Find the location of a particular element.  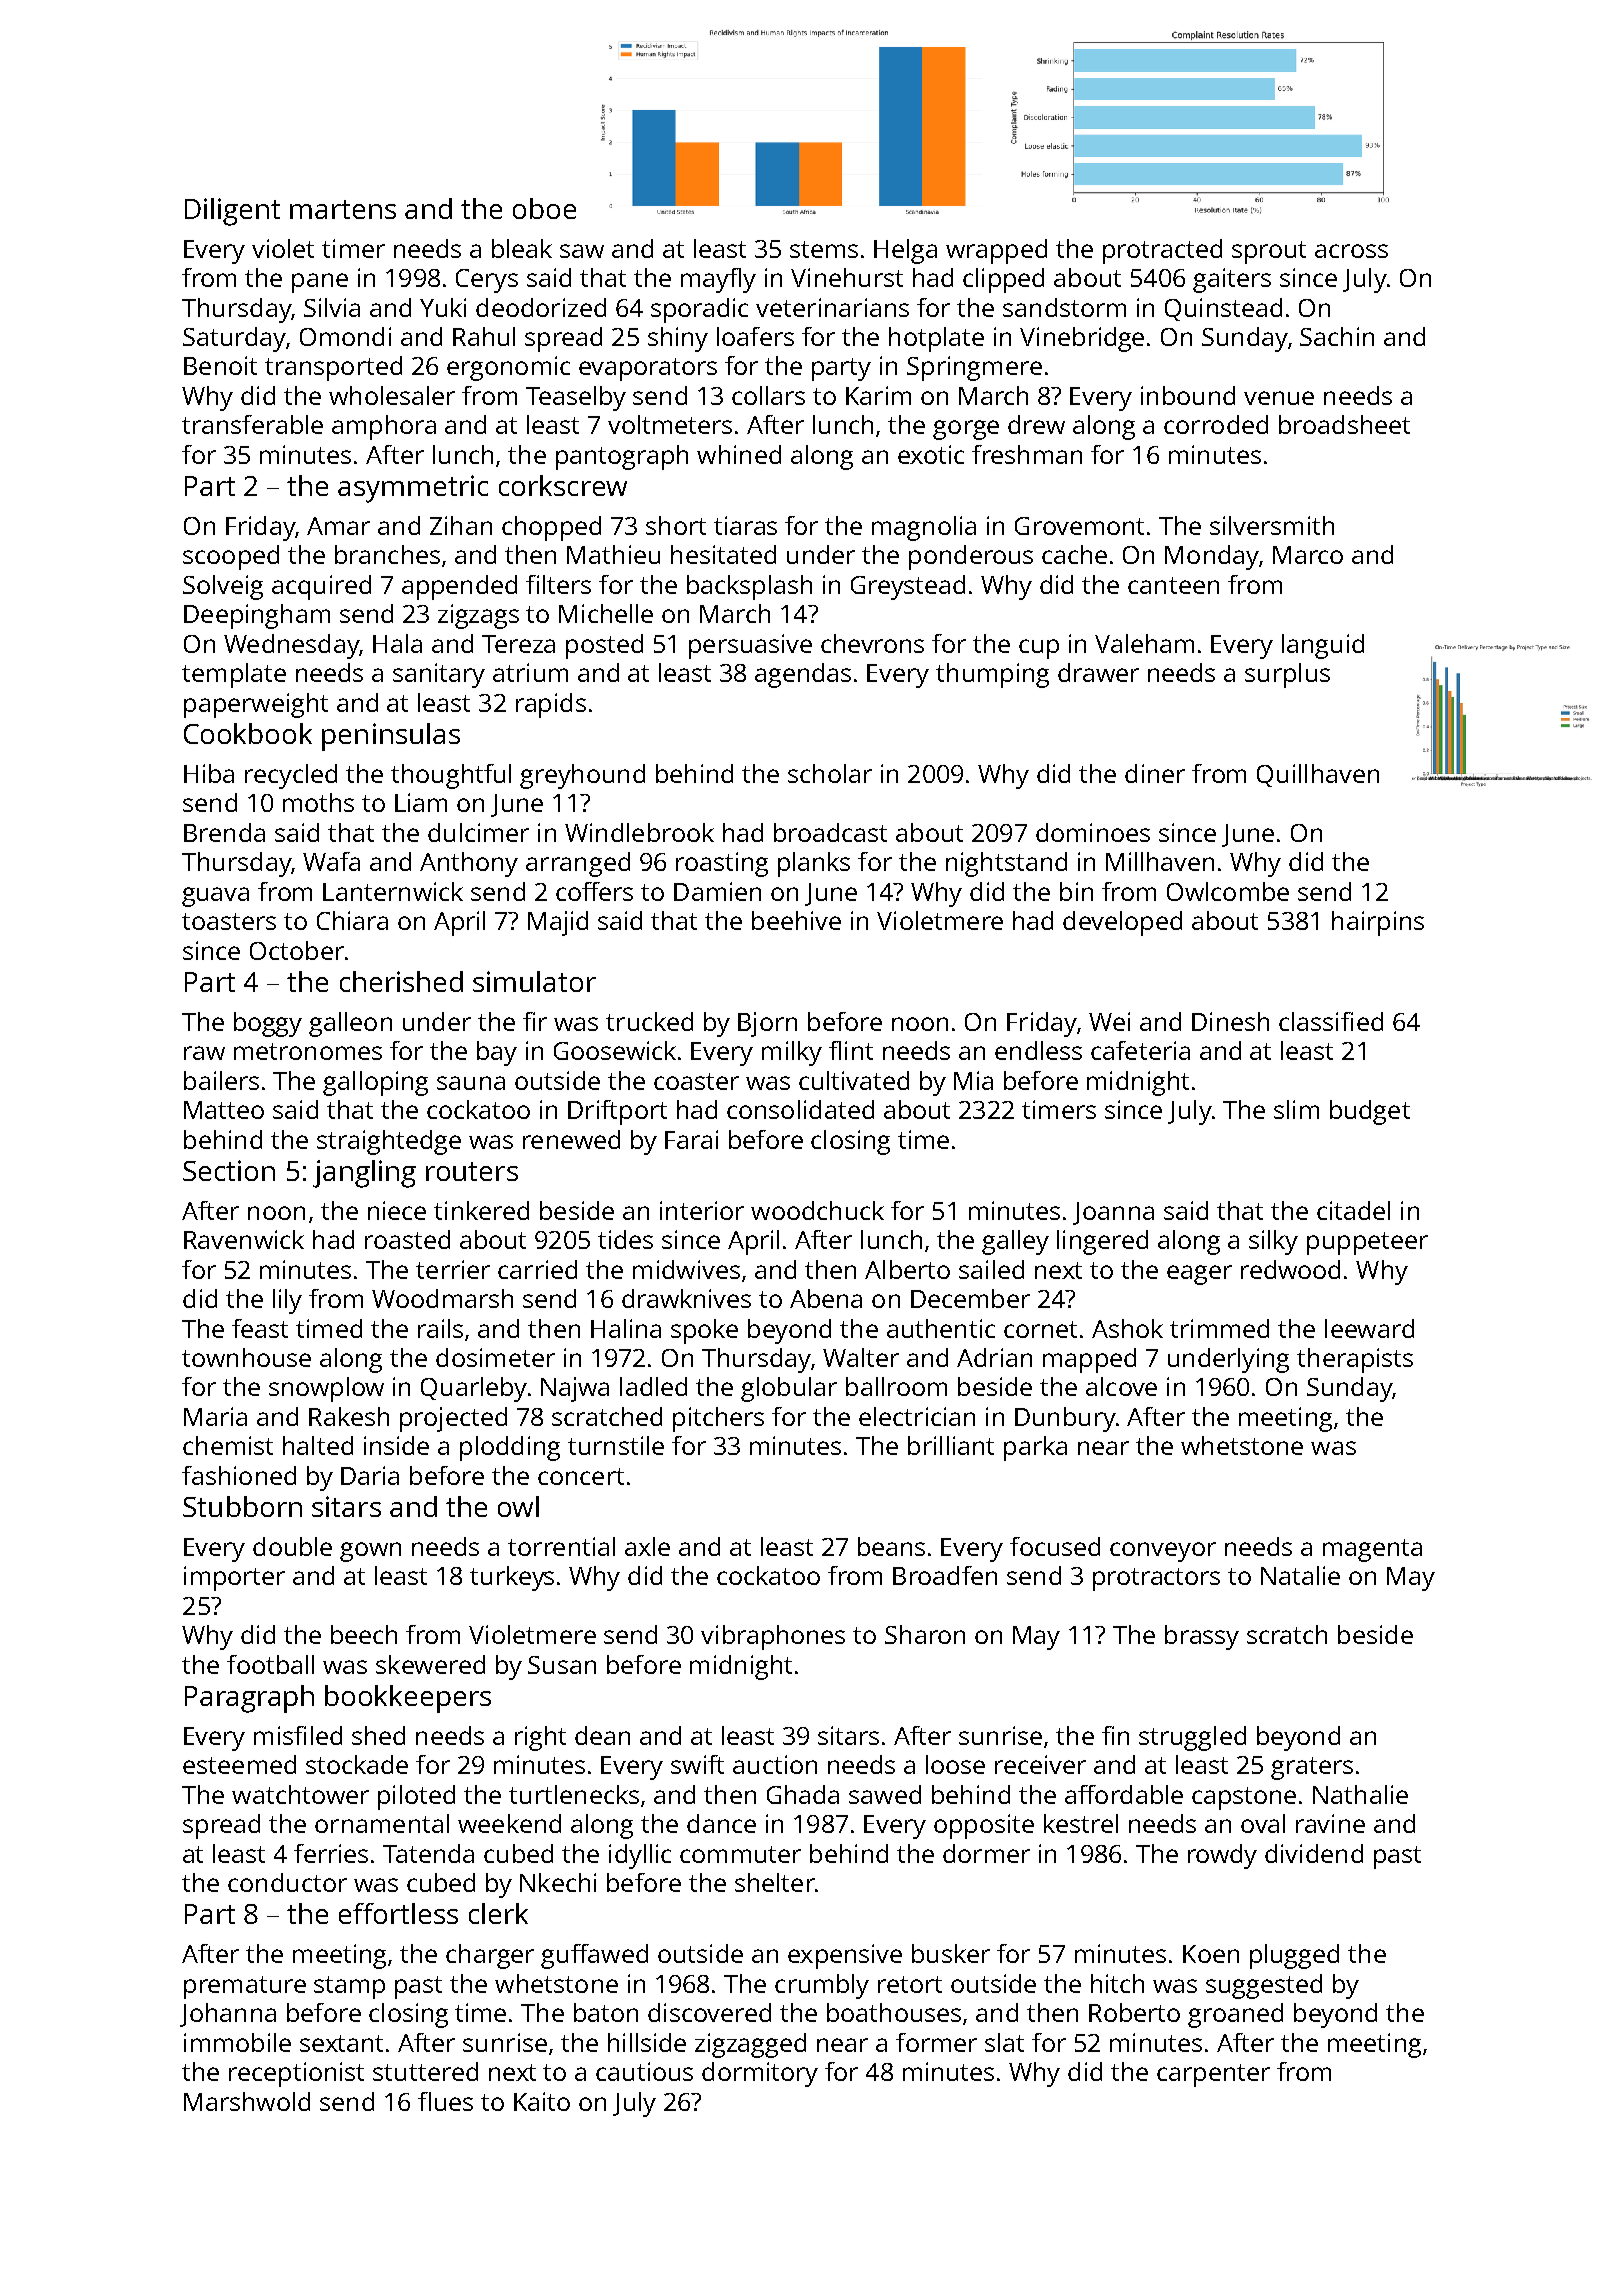

transferable is located at coordinates (252, 424).
